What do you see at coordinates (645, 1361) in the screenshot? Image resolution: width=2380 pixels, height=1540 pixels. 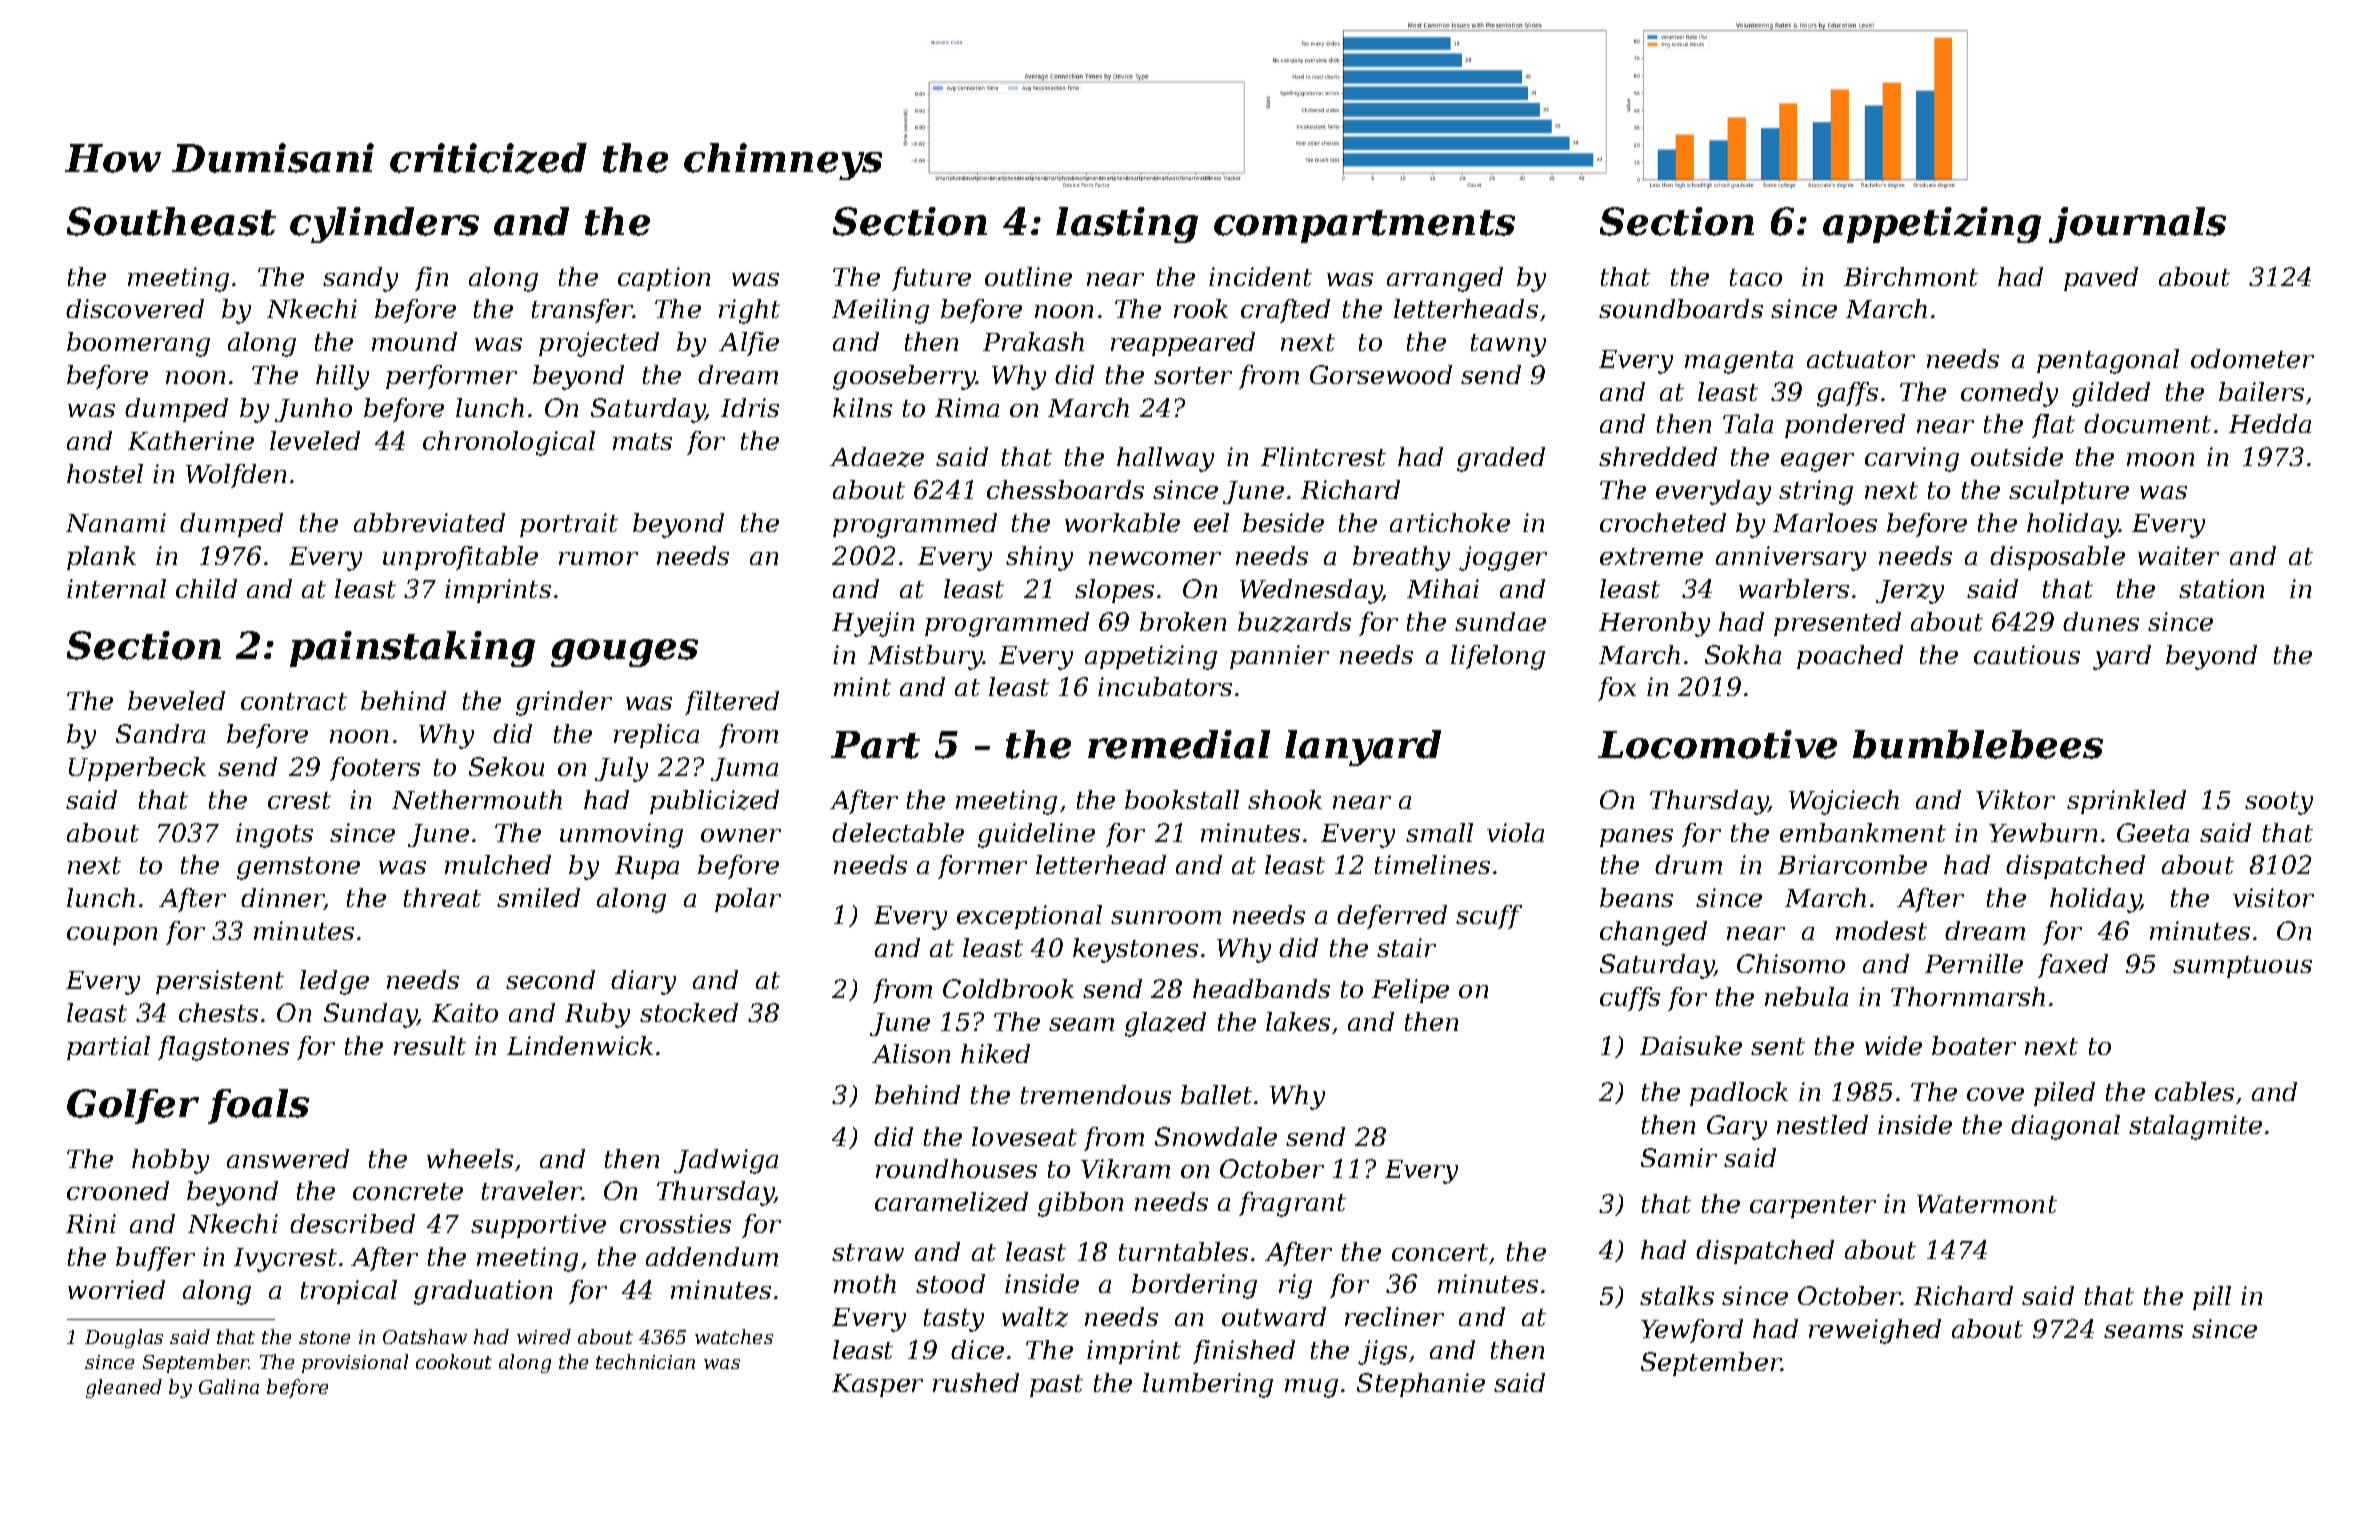 I see `technician` at bounding box center [645, 1361].
